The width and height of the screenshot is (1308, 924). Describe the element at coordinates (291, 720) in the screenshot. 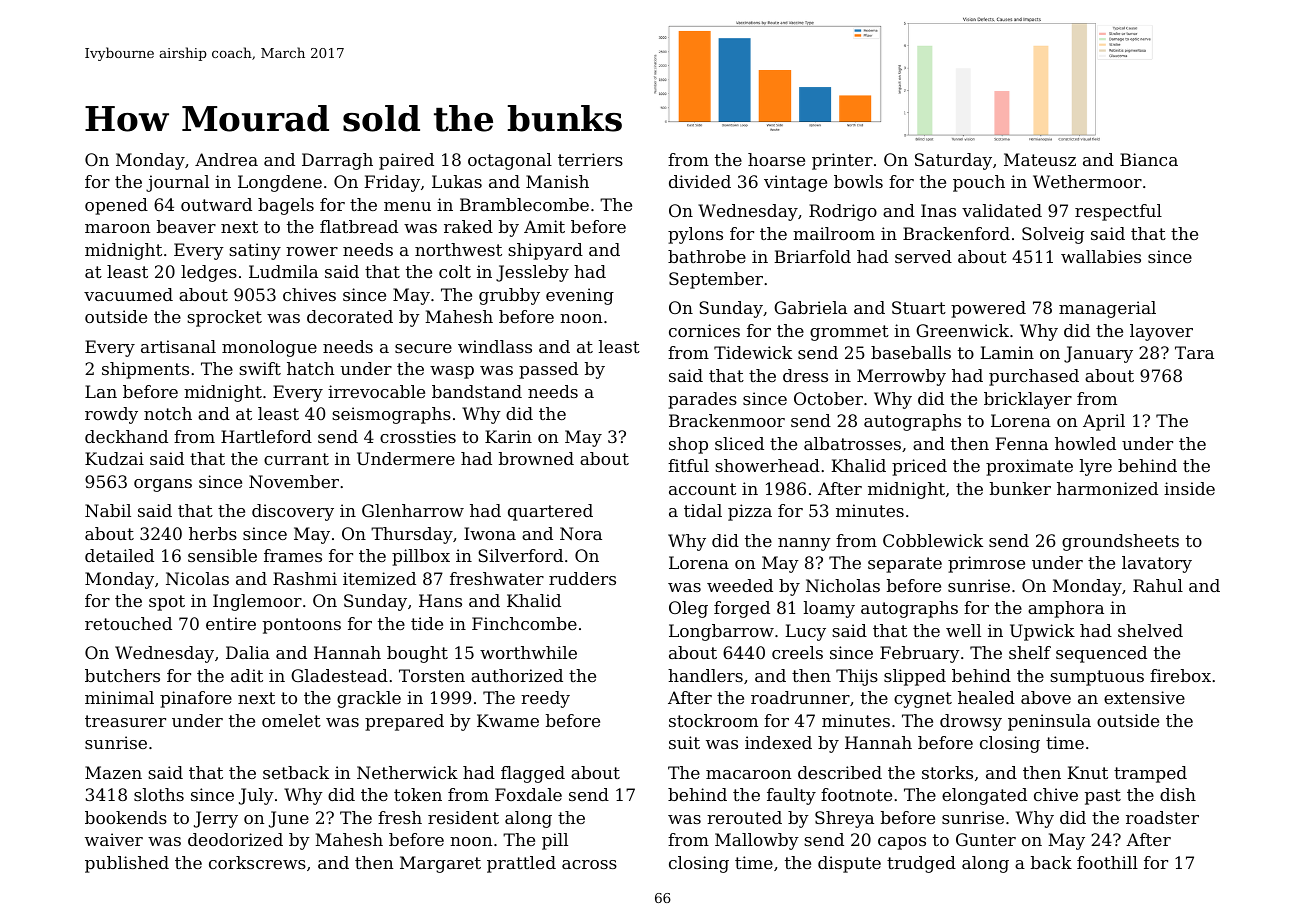

I see `omelet` at that location.
